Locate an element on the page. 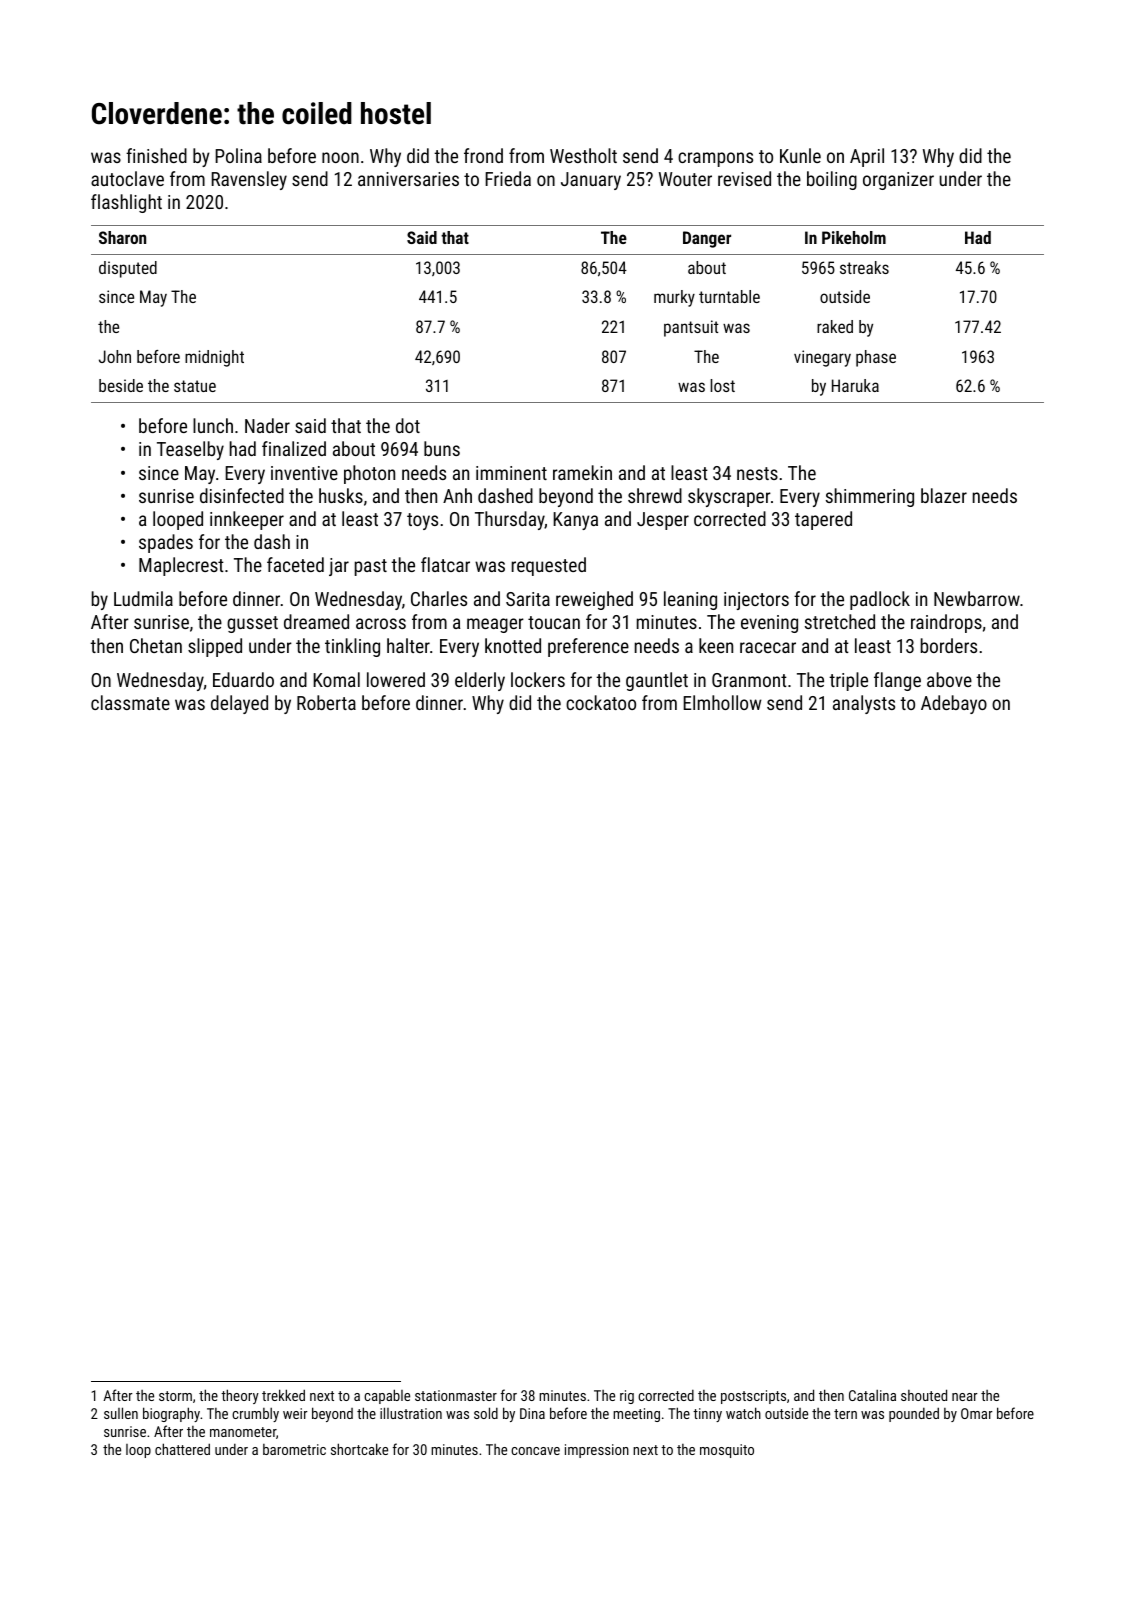  Adebayo is located at coordinates (954, 704).
